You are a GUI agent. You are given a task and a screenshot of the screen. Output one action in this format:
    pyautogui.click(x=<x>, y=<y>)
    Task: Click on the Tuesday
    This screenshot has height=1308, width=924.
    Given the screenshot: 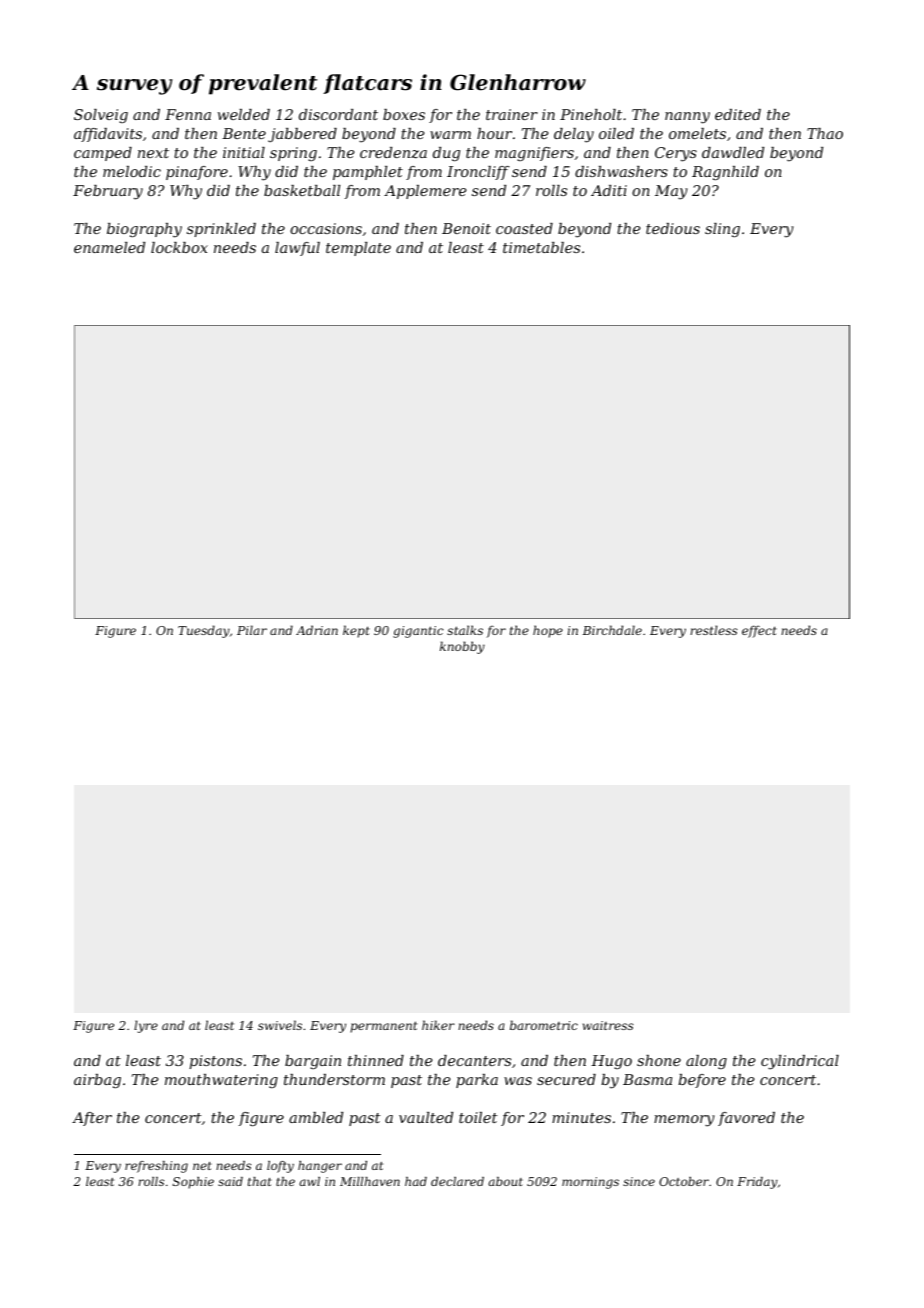 What is the action you would take?
    pyautogui.click(x=204, y=631)
